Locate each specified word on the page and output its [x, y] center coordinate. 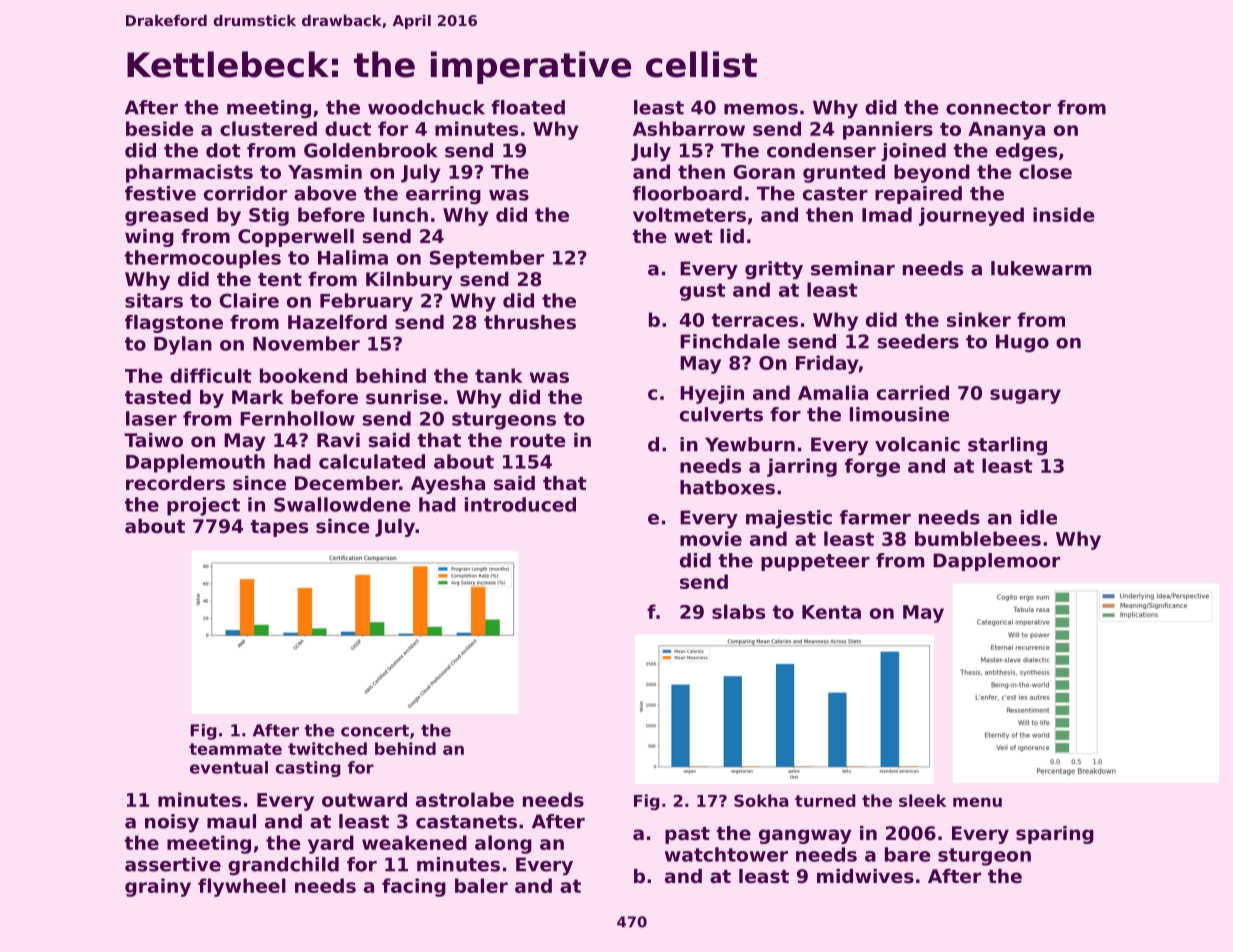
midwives [865, 876]
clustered [268, 128]
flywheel [242, 887]
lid [732, 236]
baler [481, 885]
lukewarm [1041, 268]
